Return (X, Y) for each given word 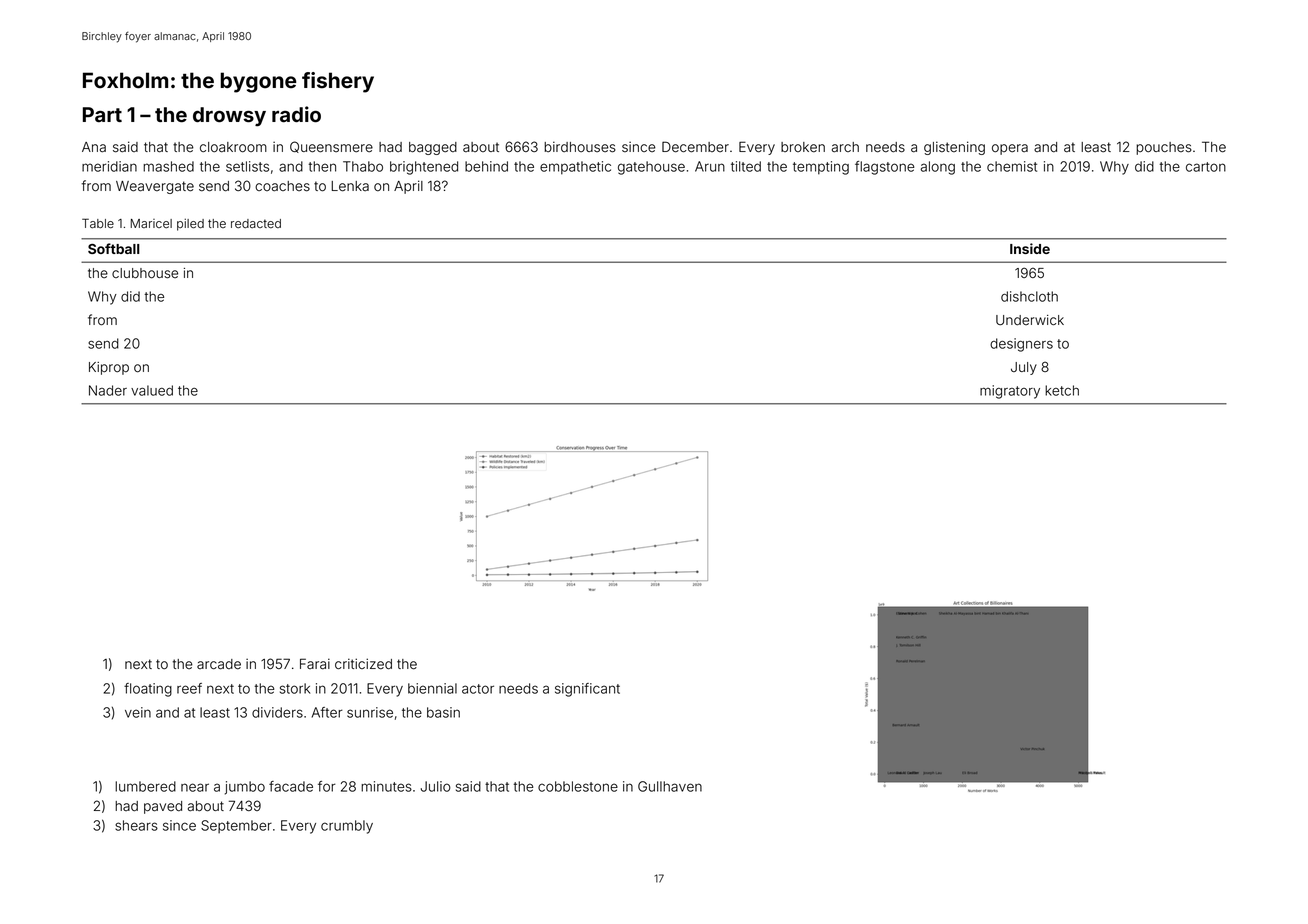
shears (136, 825)
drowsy (229, 117)
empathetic (575, 168)
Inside (1030, 248)
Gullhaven (670, 786)
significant (587, 690)
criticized (363, 664)
